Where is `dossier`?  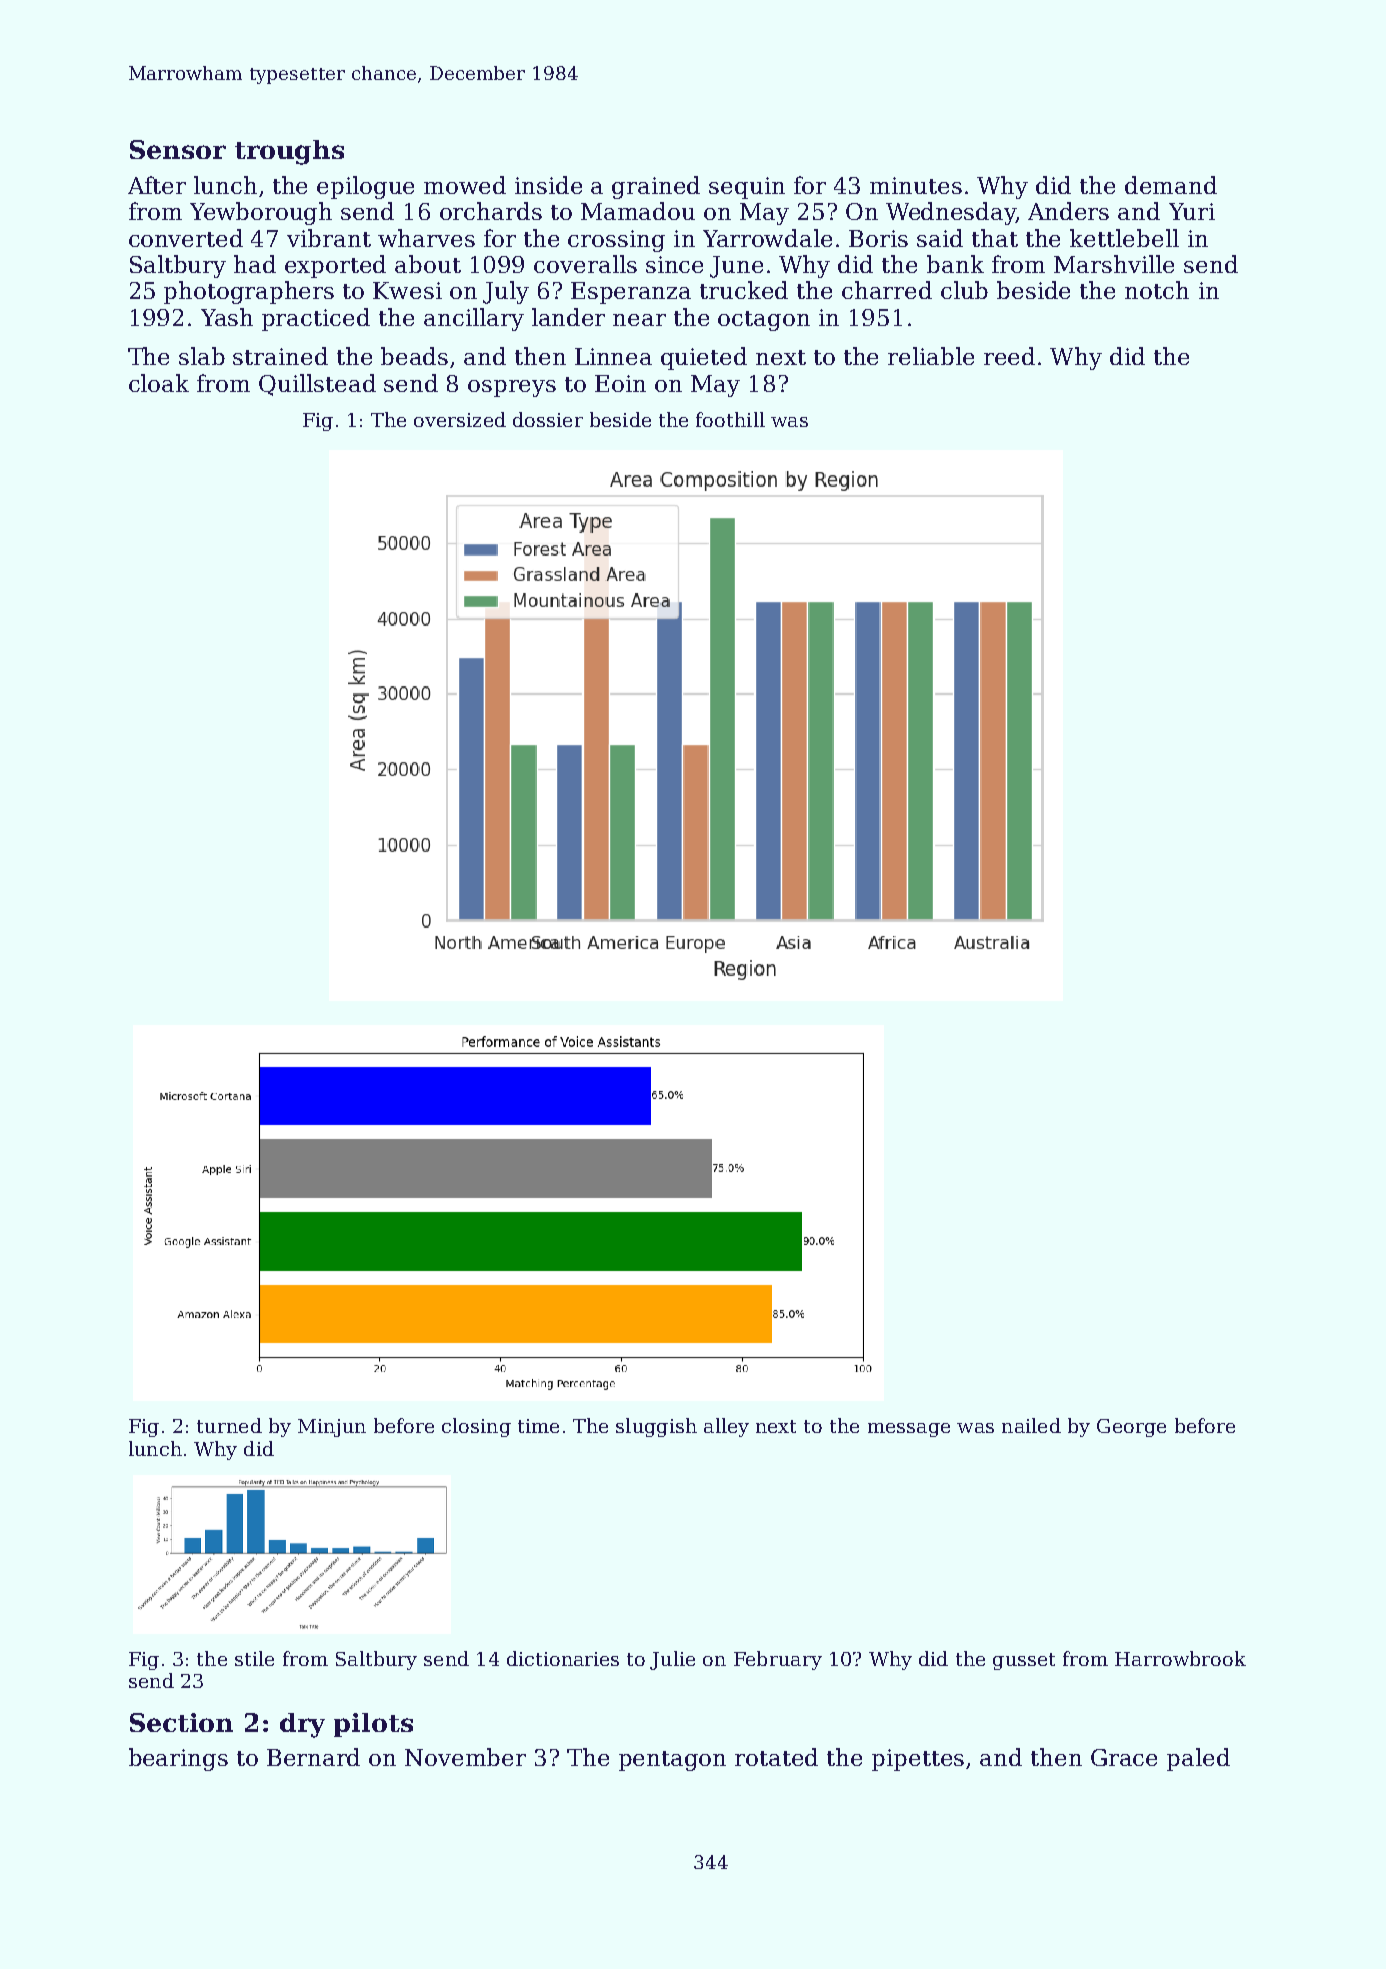
dossier is located at coordinates (548, 419).
